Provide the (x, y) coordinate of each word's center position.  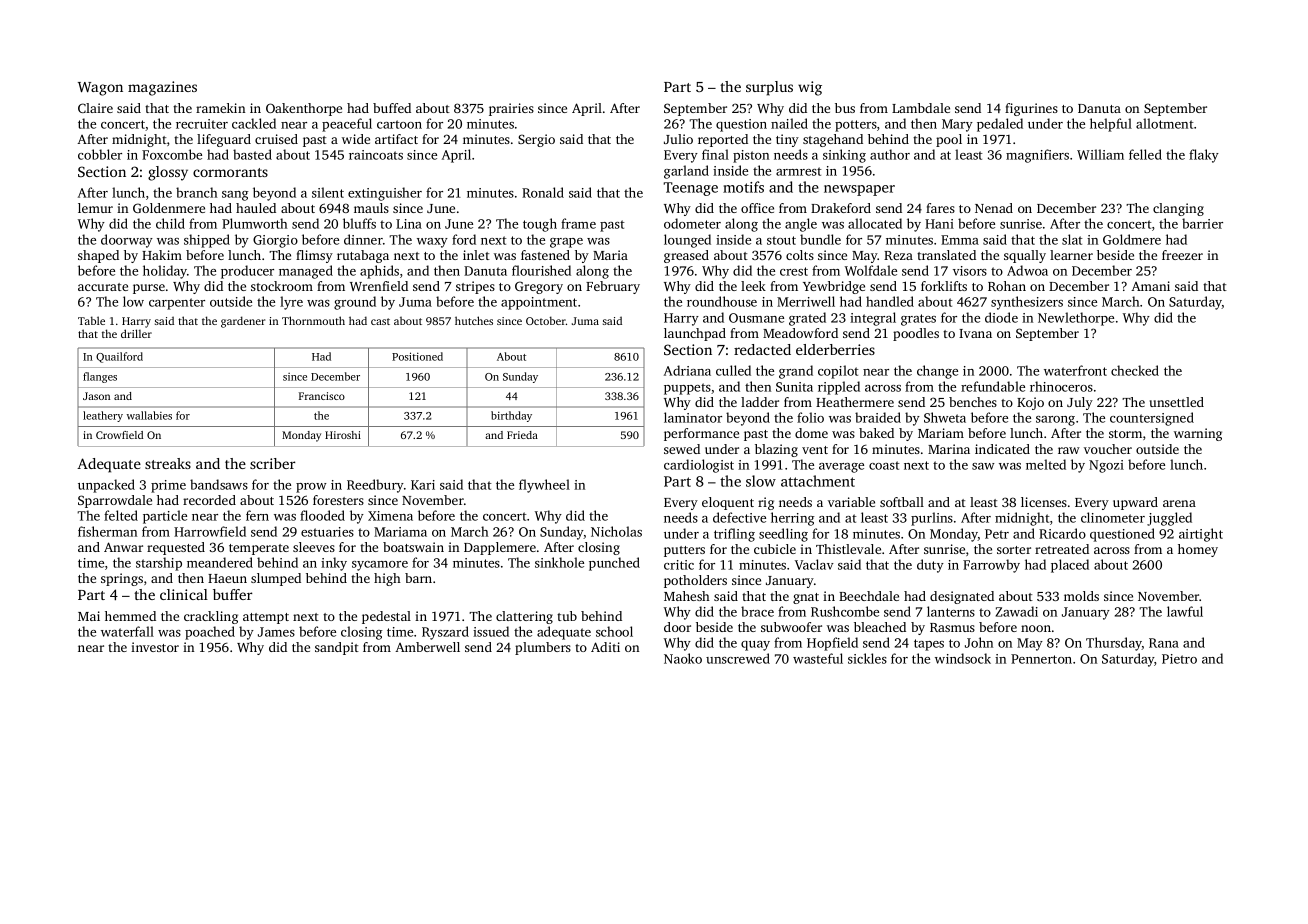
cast (380, 321)
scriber (272, 463)
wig (810, 88)
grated (807, 319)
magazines (162, 88)
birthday (511, 416)
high (387, 579)
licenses (1044, 502)
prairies (511, 109)
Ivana (975, 333)
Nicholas (616, 531)
